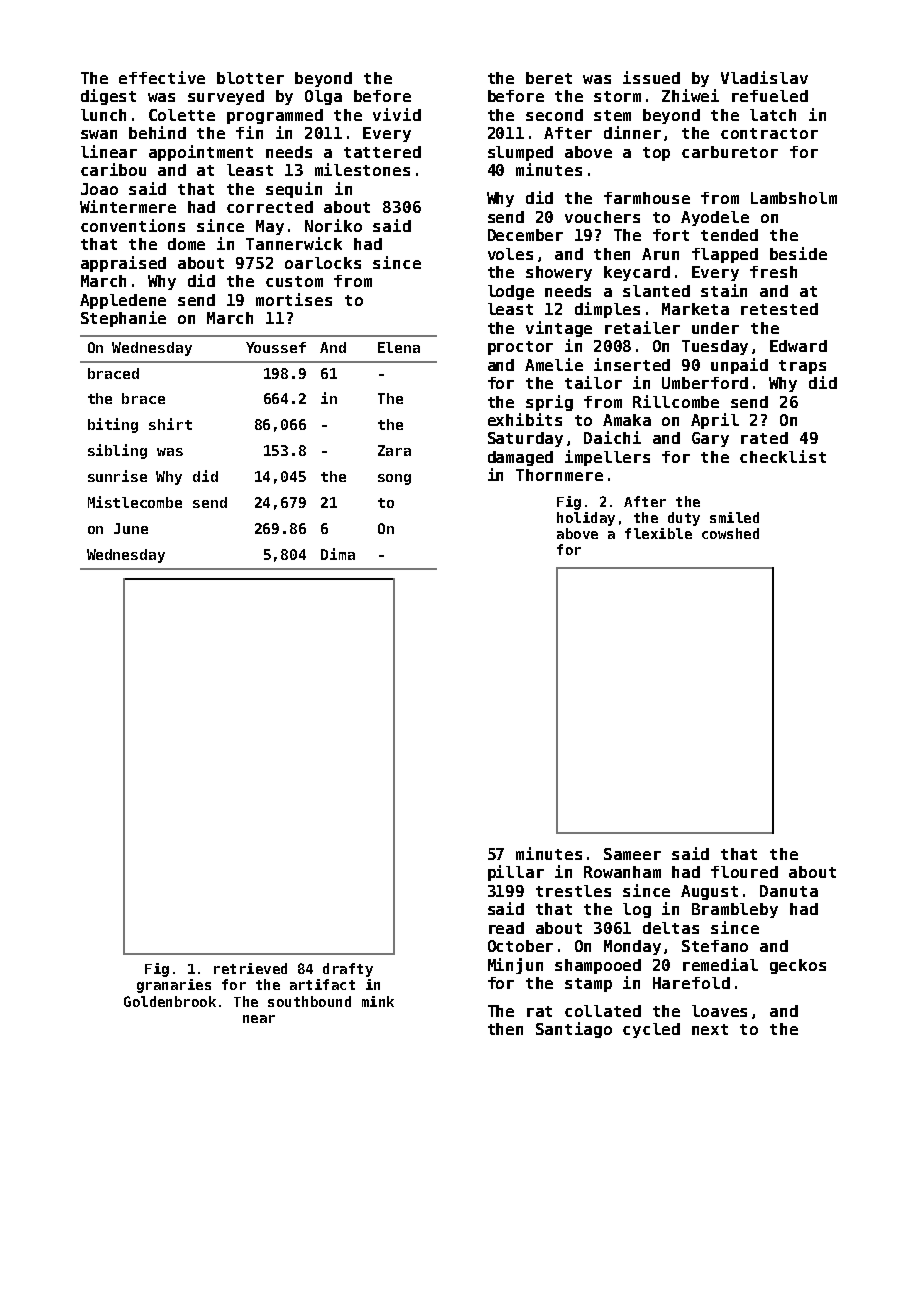 The height and width of the screenshot is (1314, 924). What do you see at coordinates (720, 964) in the screenshot?
I see `remedial` at bounding box center [720, 964].
